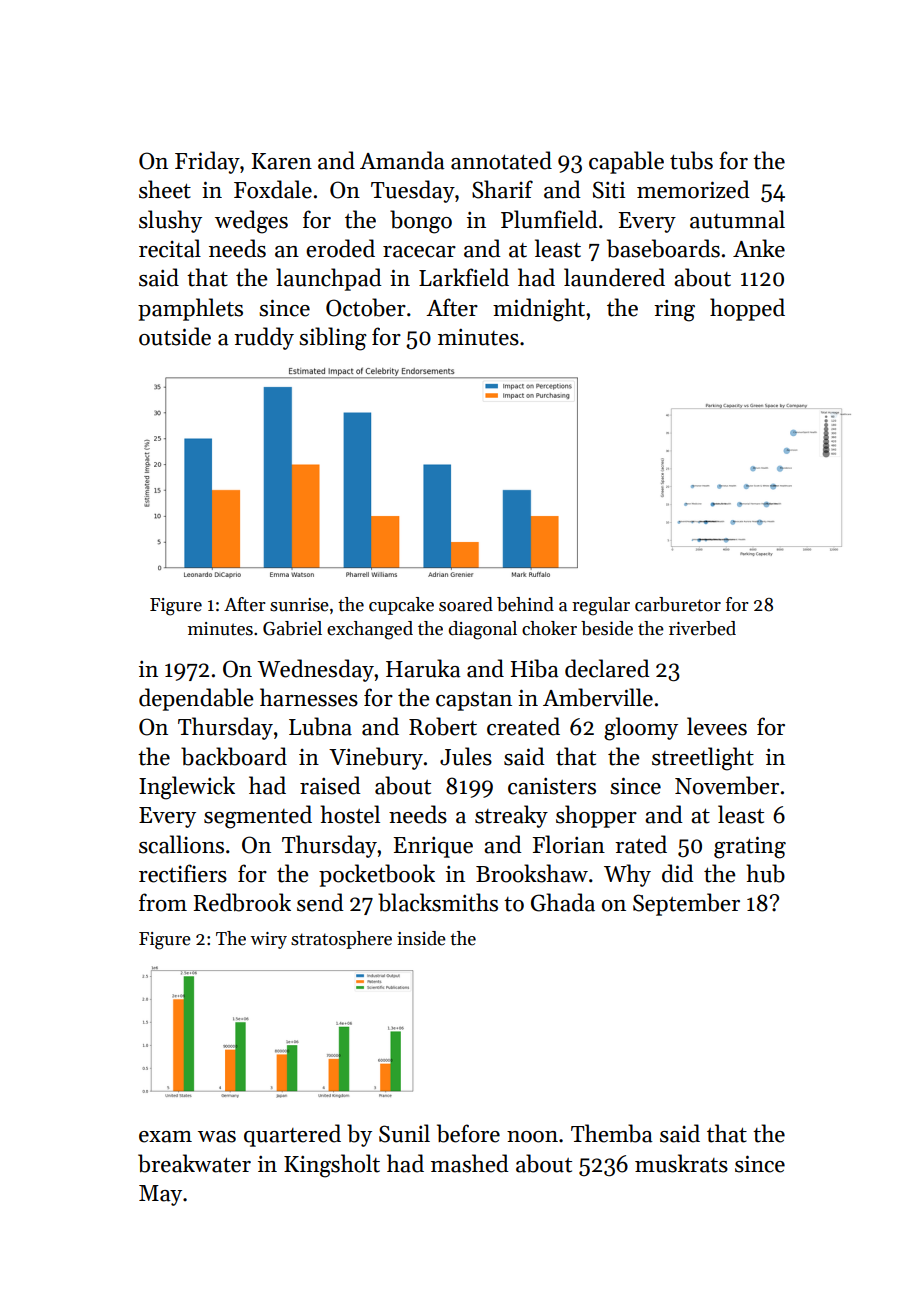 The height and width of the screenshot is (1314, 924). I want to click on Kingsholt, so click(332, 1166).
